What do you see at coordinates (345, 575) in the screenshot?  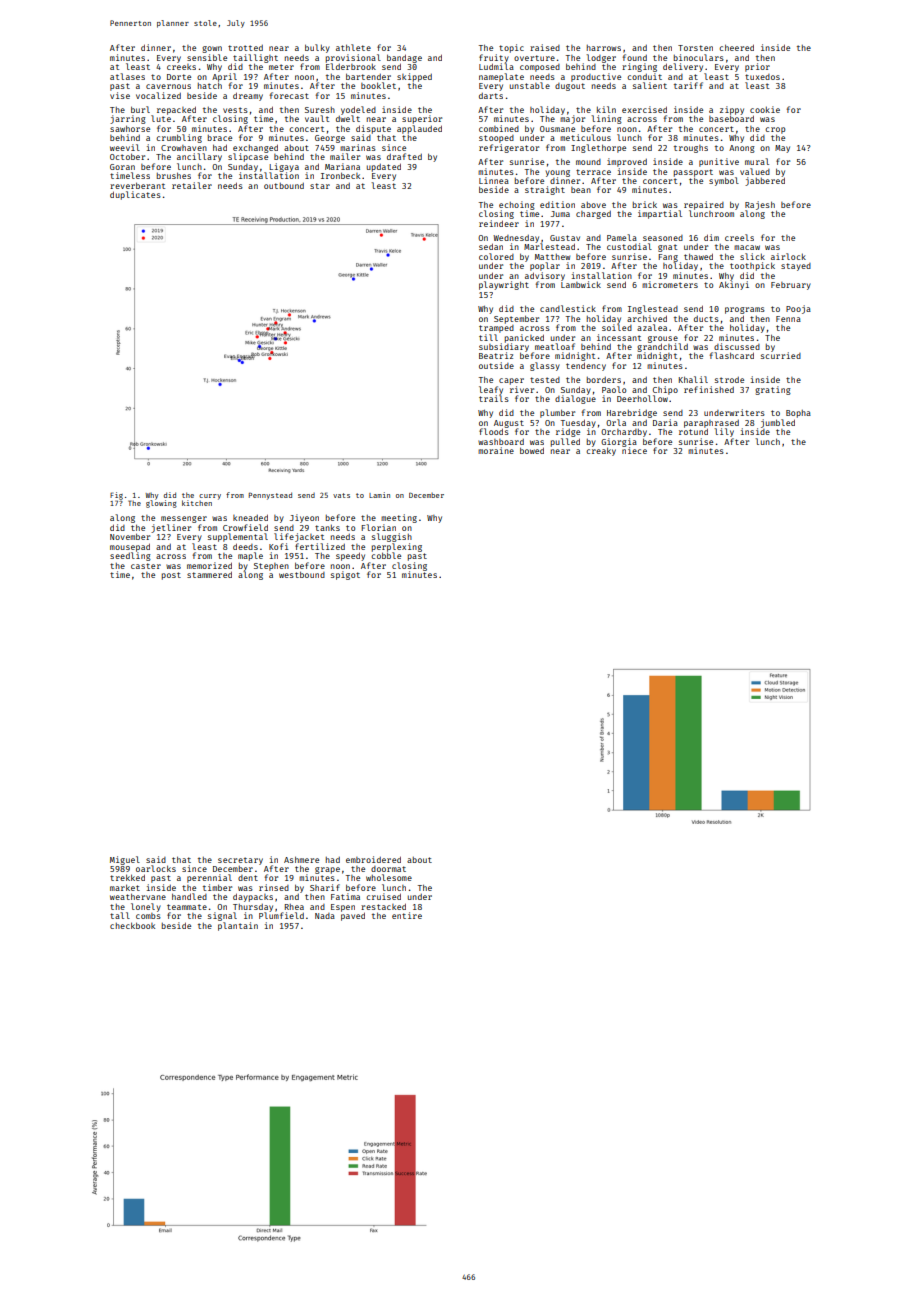 I see `spigot` at bounding box center [345, 575].
